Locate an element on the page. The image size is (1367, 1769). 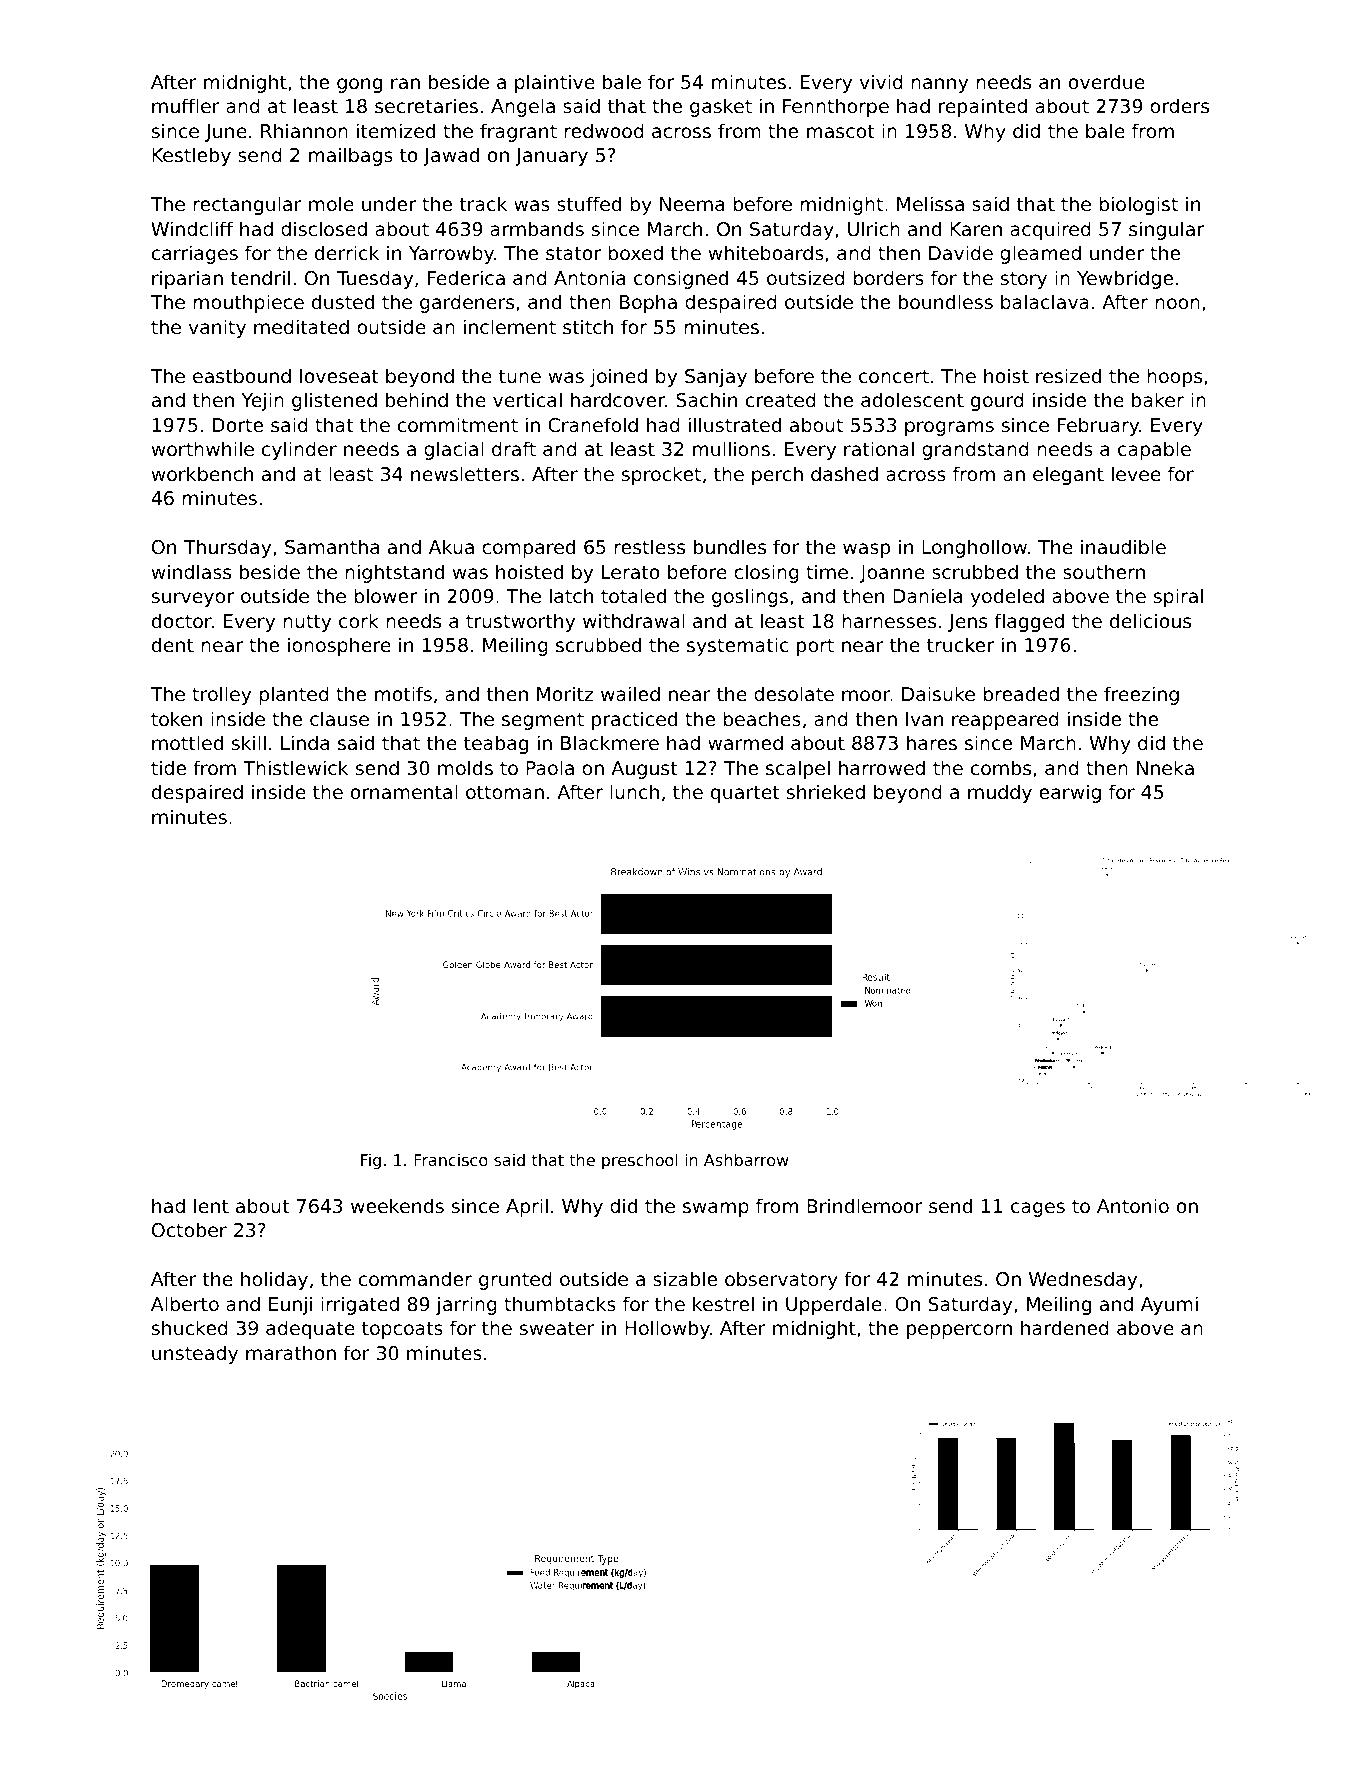
plaintive is located at coordinates (555, 83).
